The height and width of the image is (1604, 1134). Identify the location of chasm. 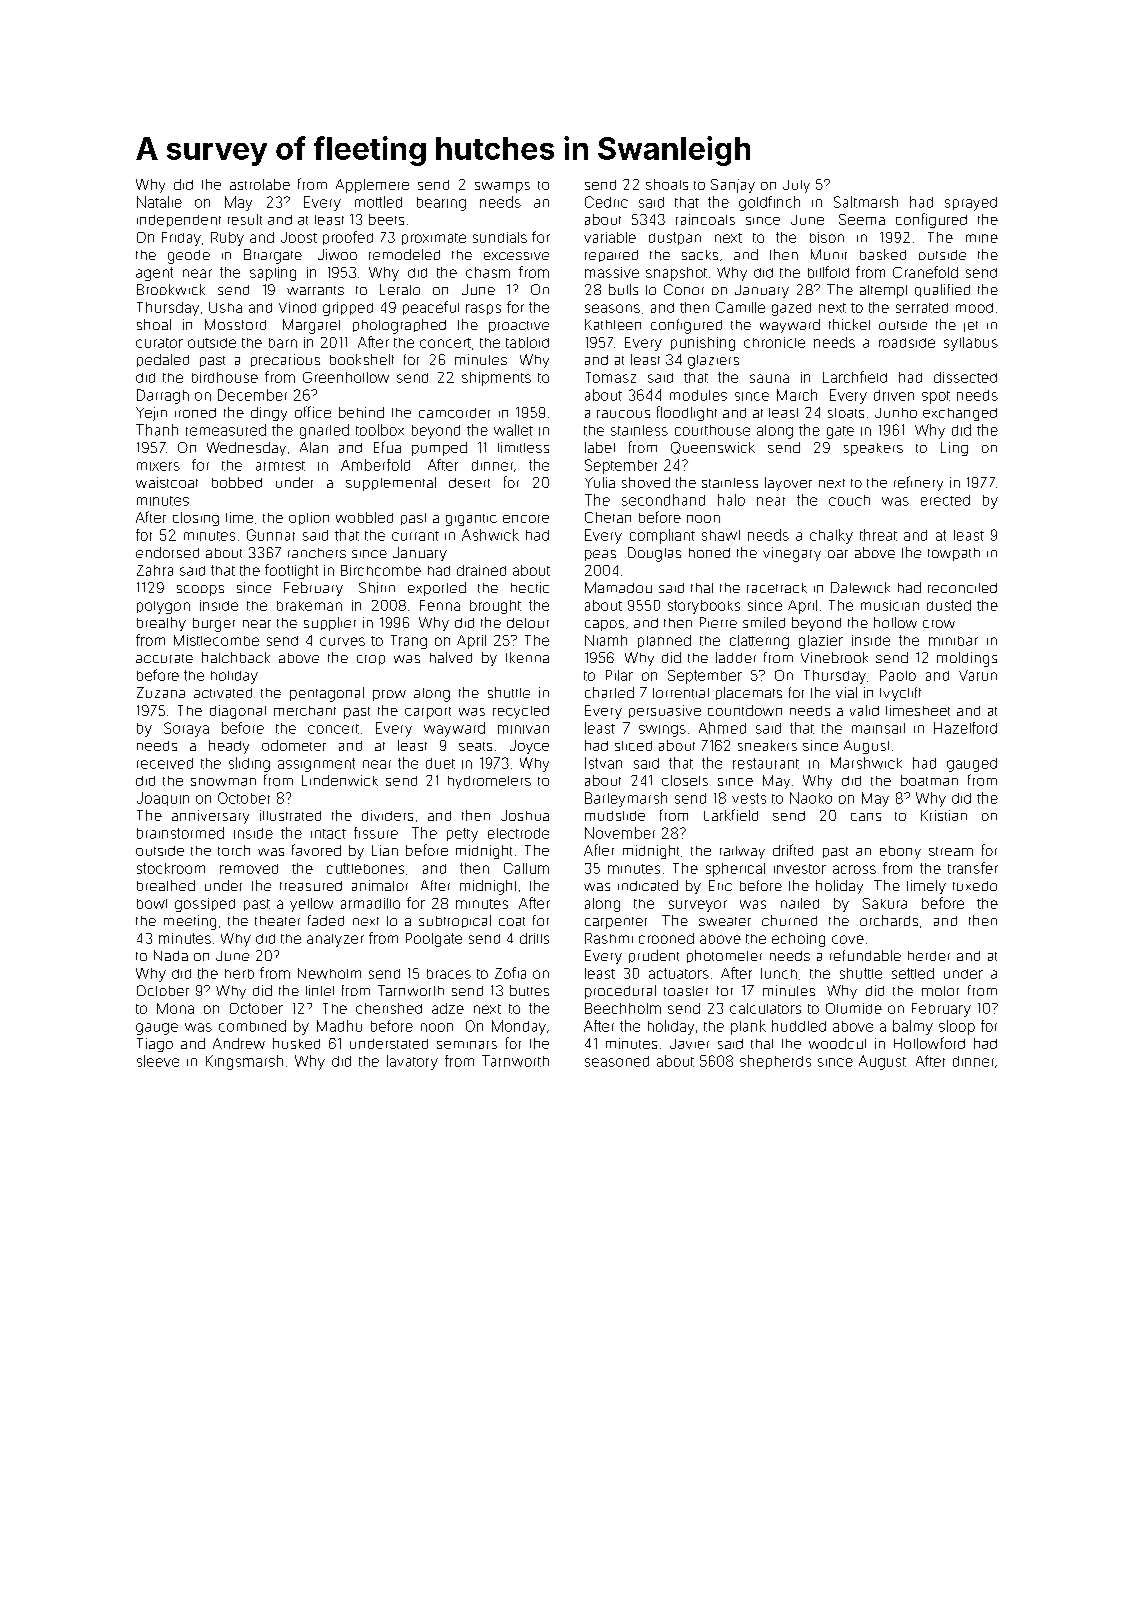
(488, 272).
